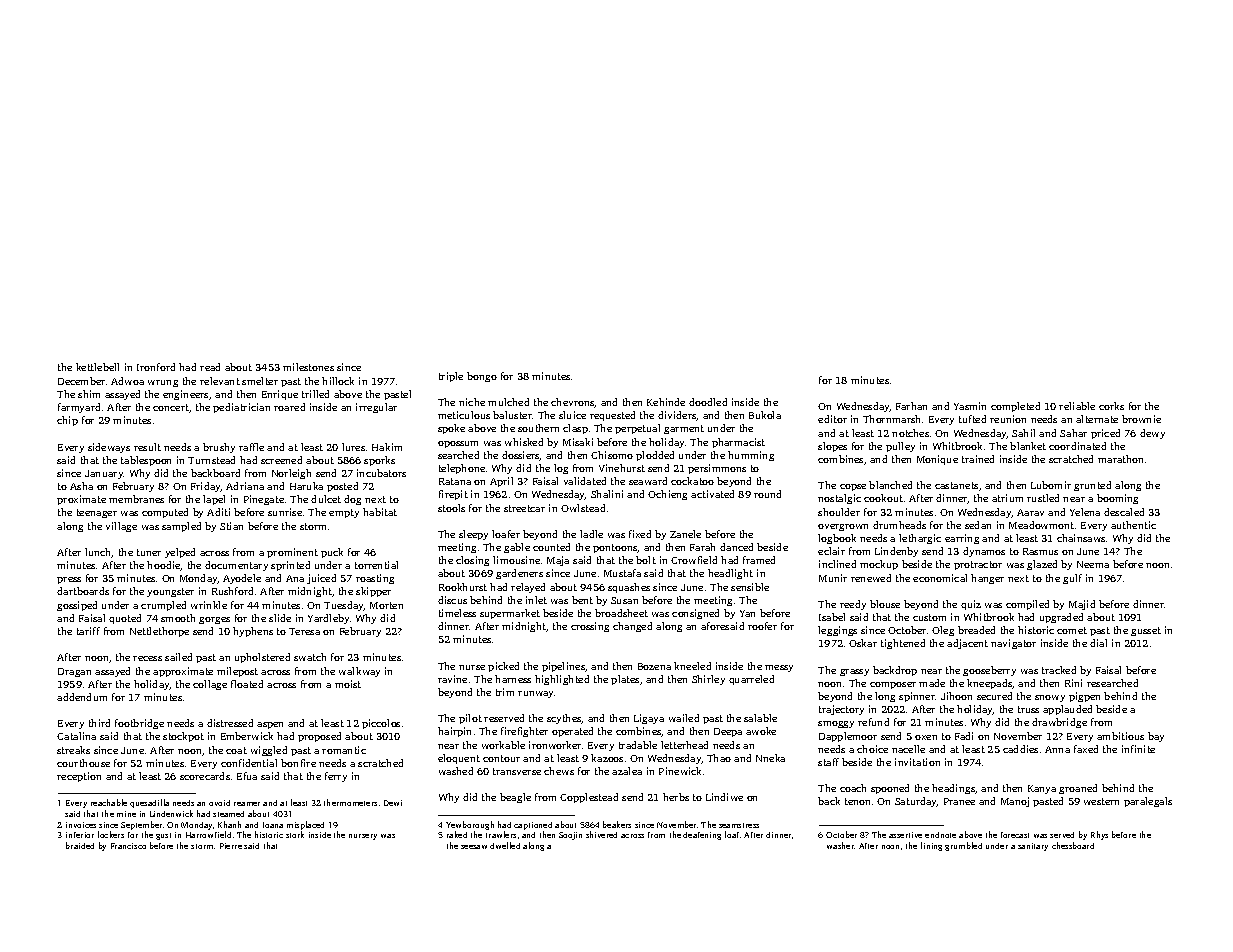 Image resolution: width=1233 pixels, height=952 pixels. What do you see at coordinates (393, 803) in the image?
I see `Dewi` at bounding box center [393, 803].
